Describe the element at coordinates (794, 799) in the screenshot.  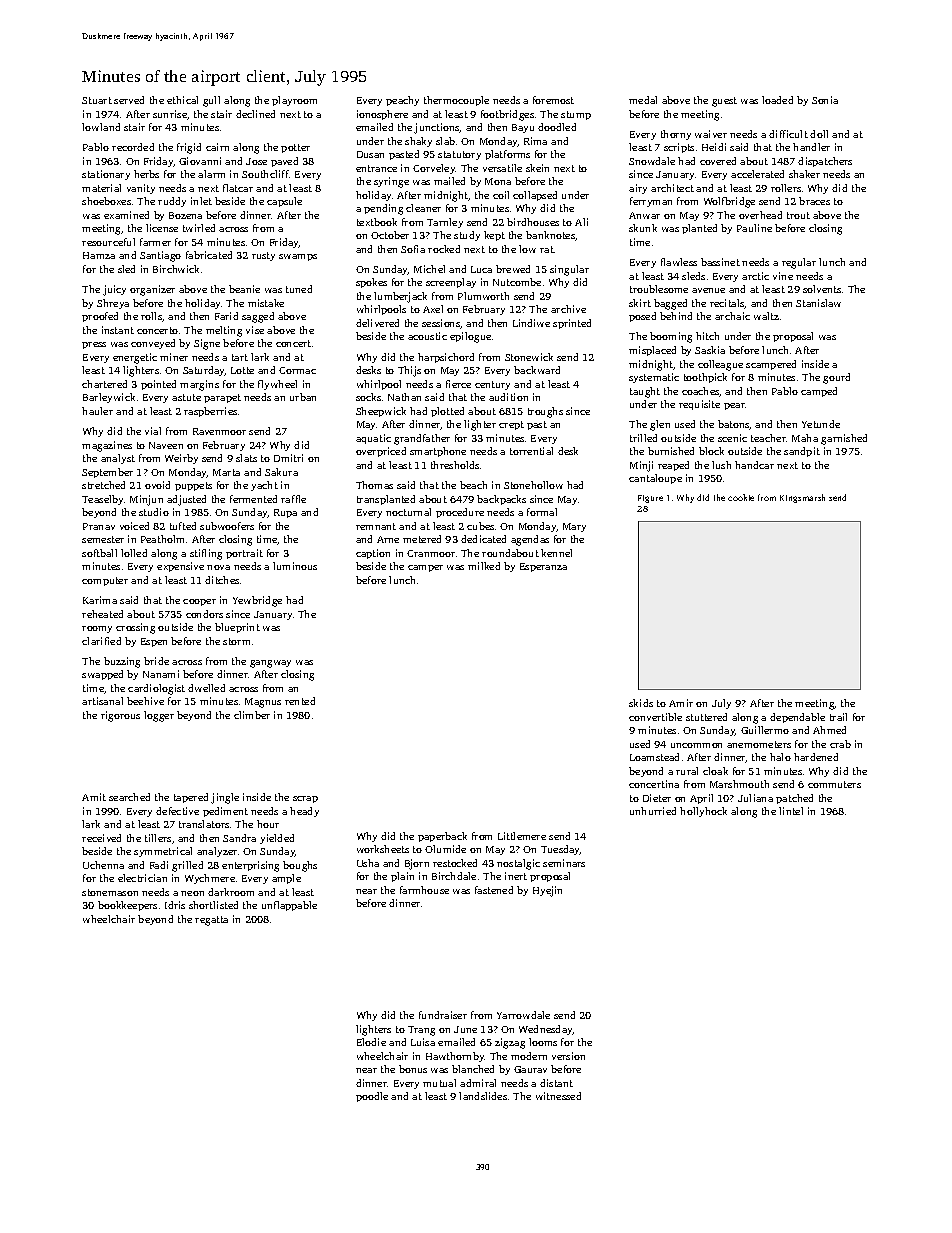
I see `patched` at that location.
